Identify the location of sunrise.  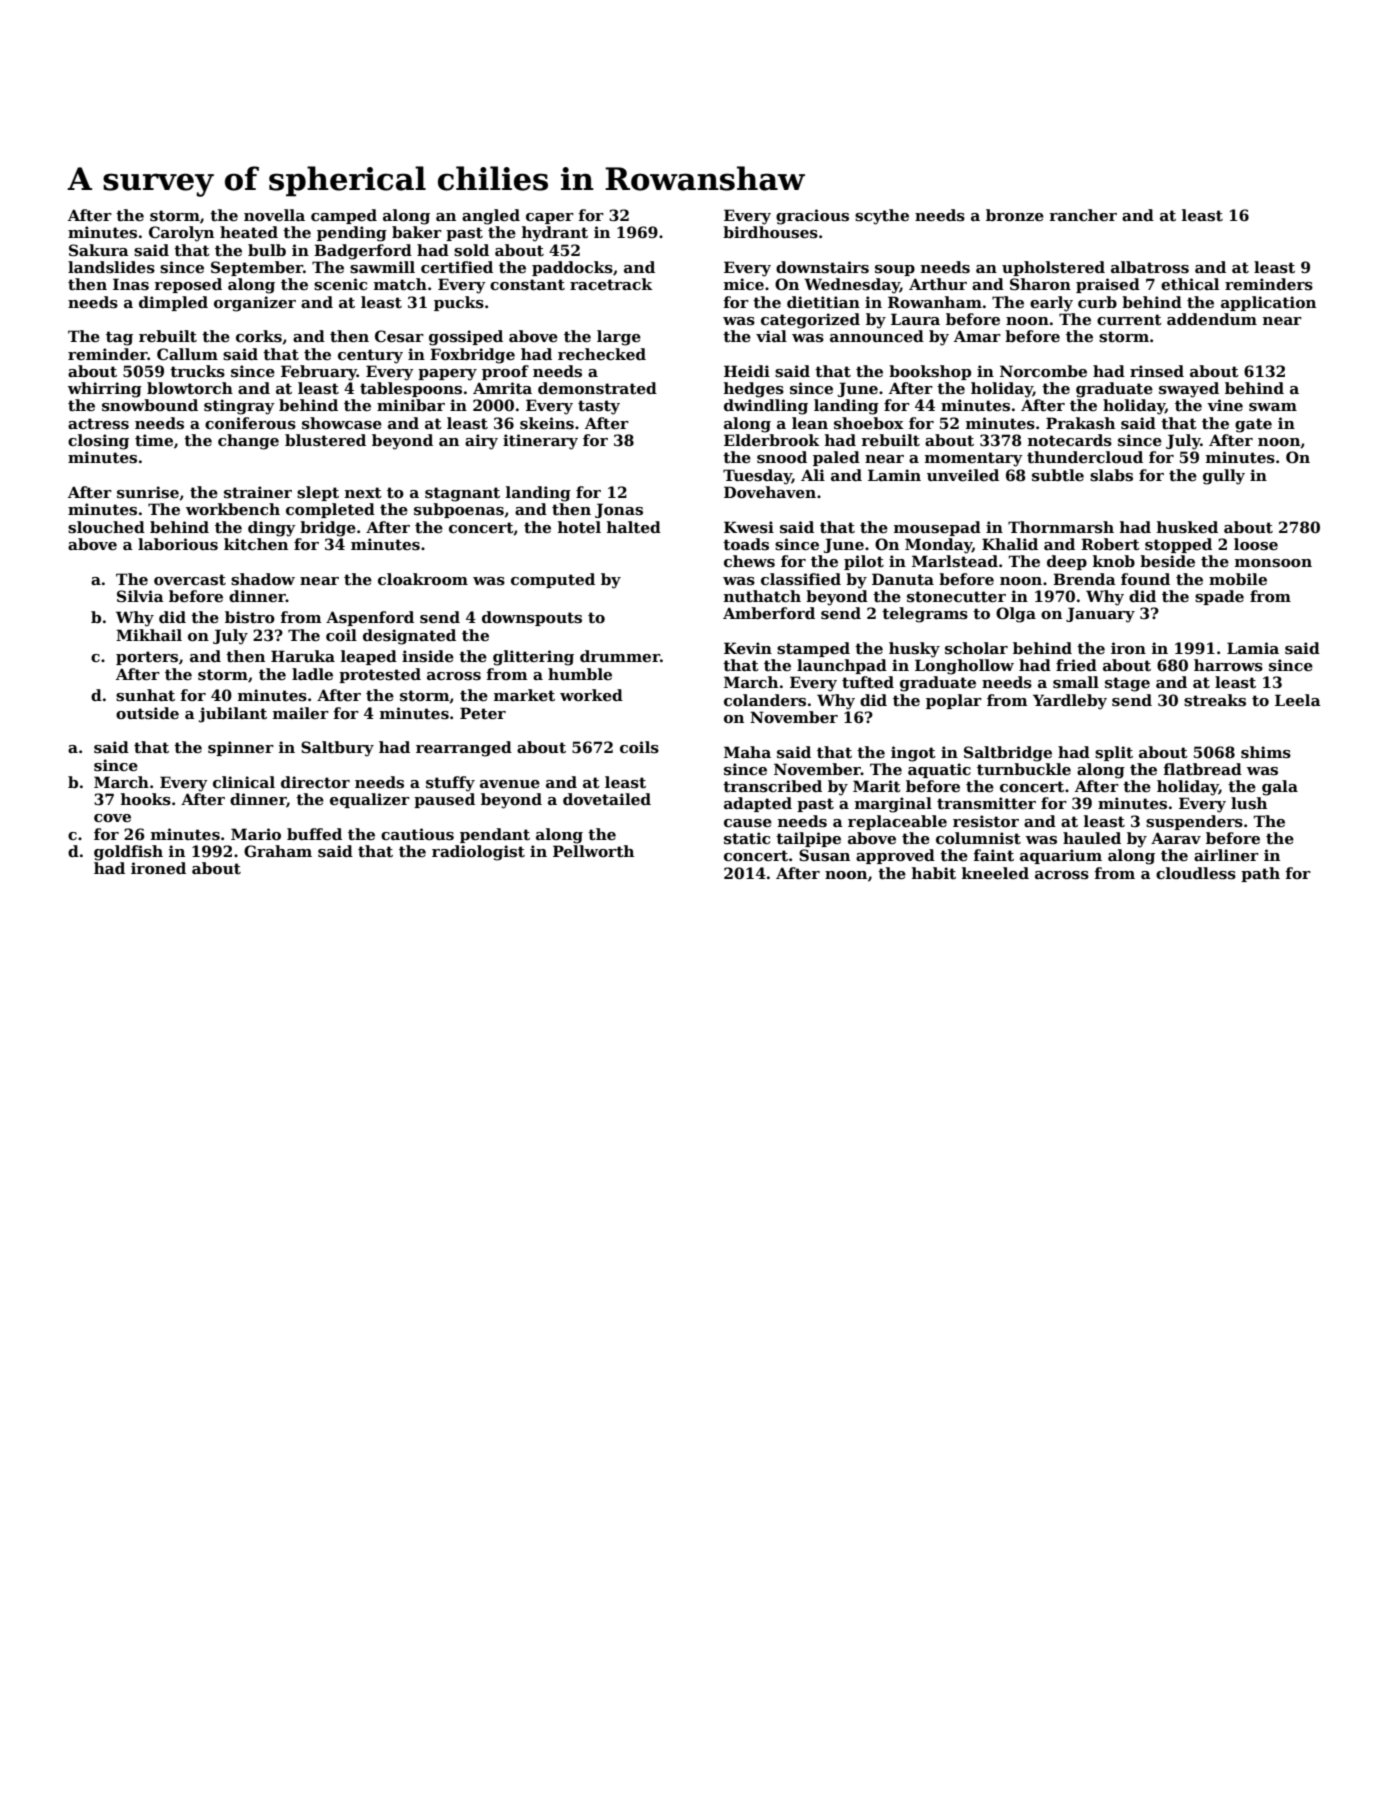
(148, 492).
